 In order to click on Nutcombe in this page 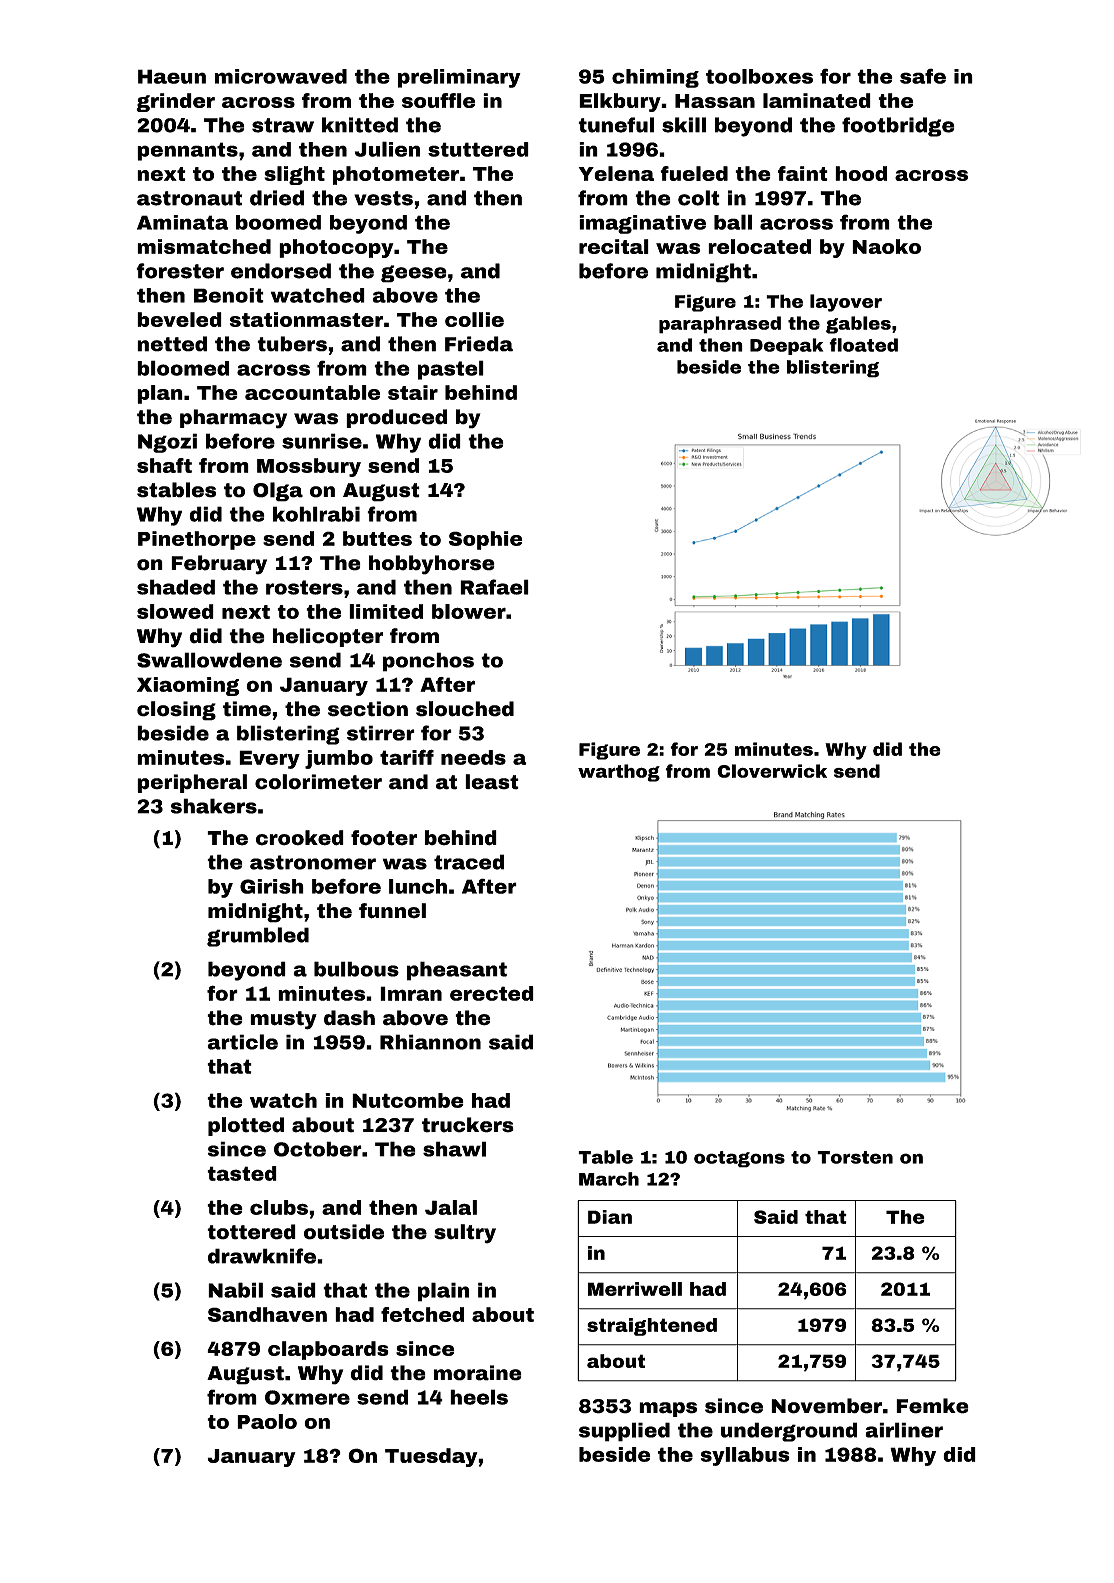, I will do `click(408, 1100)`.
